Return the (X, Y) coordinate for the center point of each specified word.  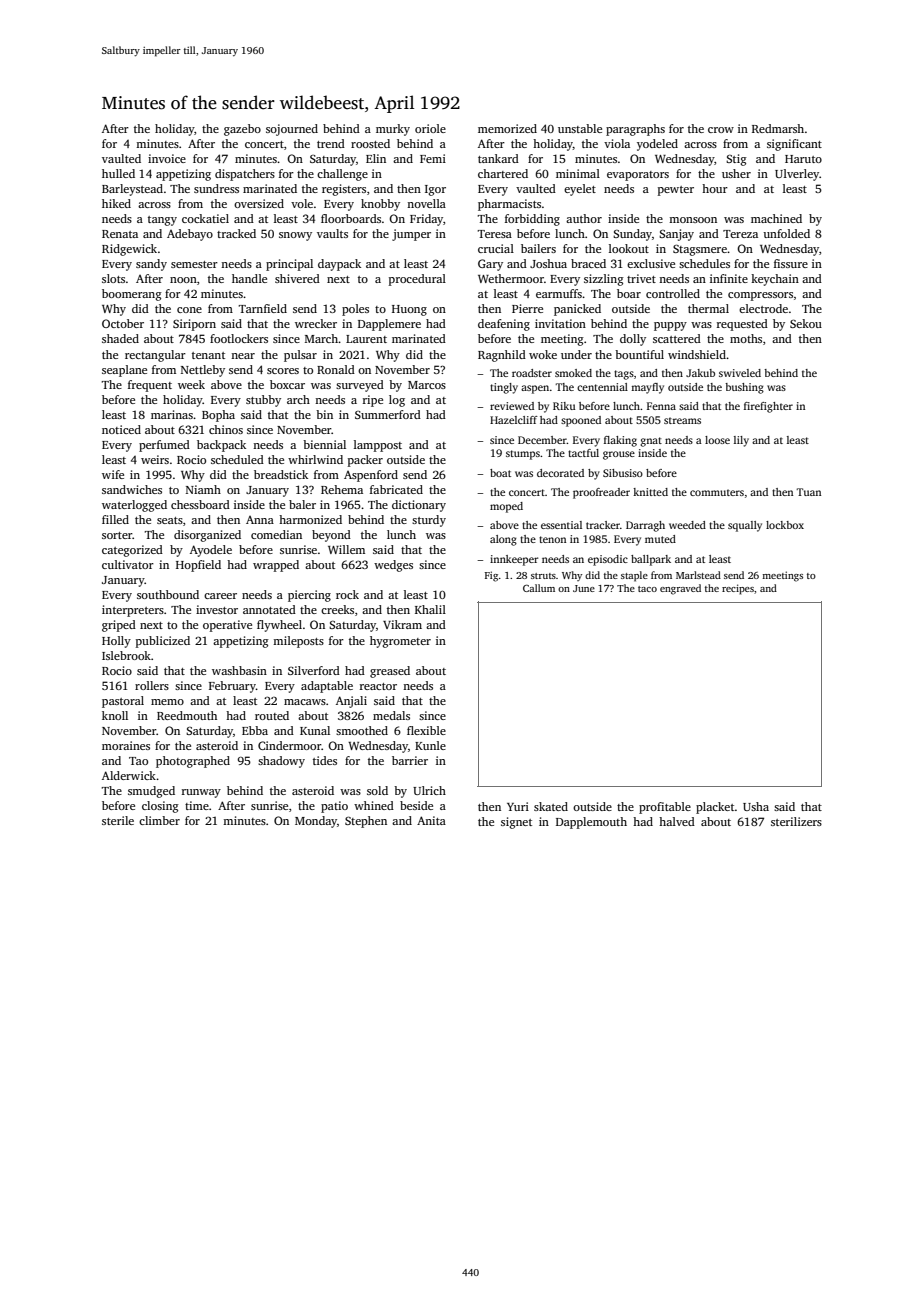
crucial (496, 248)
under (576, 354)
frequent (150, 386)
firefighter (768, 407)
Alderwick (129, 775)
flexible (426, 730)
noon (183, 280)
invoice (167, 158)
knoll (115, 715)
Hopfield (198, 566)
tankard (498, 158)
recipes (738, 589)
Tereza (740, 234)
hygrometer (400, 642)
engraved (680, 589)
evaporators (638, 176)
